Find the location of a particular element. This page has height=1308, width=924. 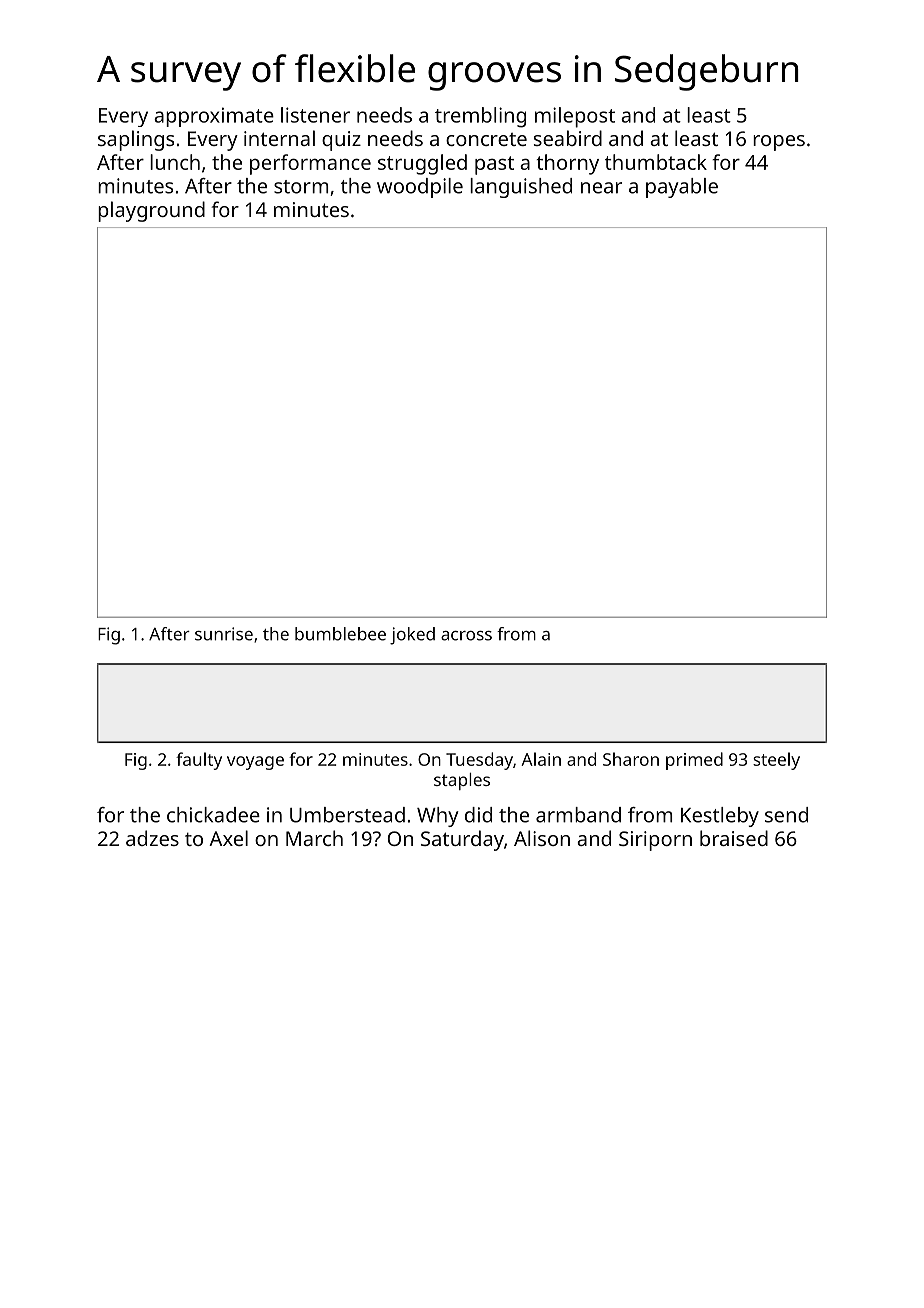

trembling is located at coordinates (480, 117).
